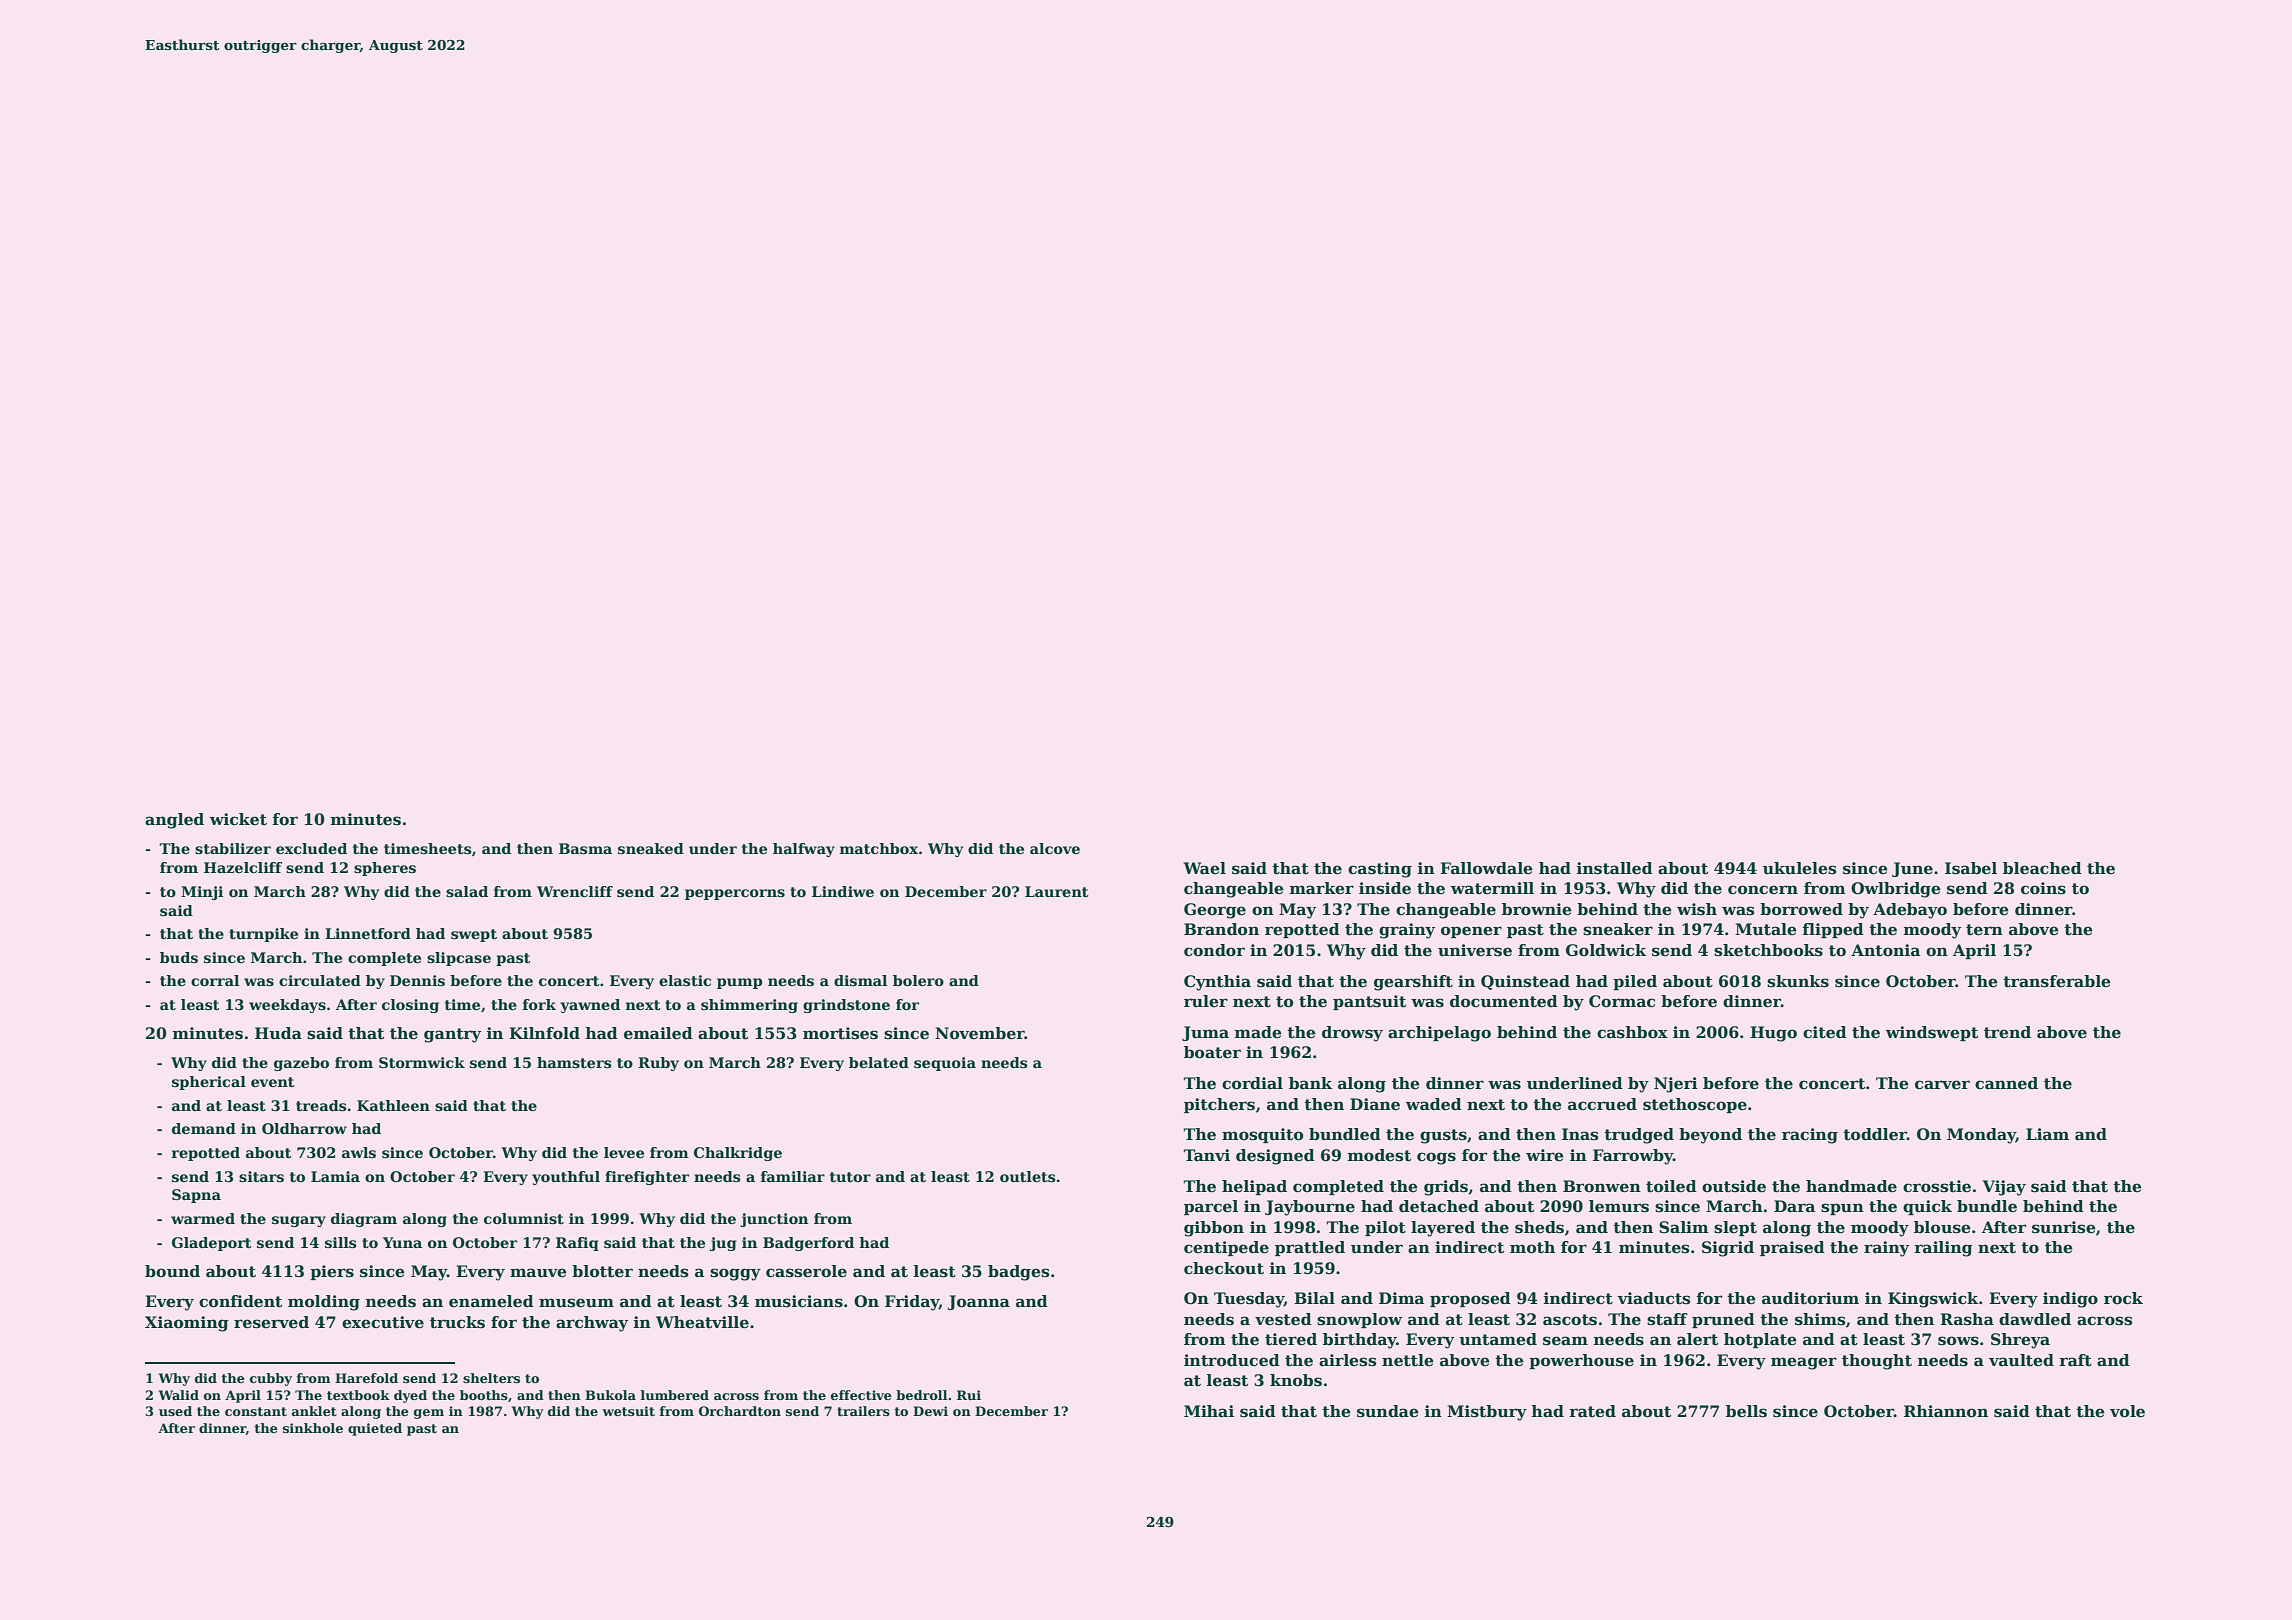 The width and height of the screenshot is (2292, 1620). What do you see at coordinates (628, 1411) in the screenshot?
I see `wetsuit` at bounding box center [628, 1411].
